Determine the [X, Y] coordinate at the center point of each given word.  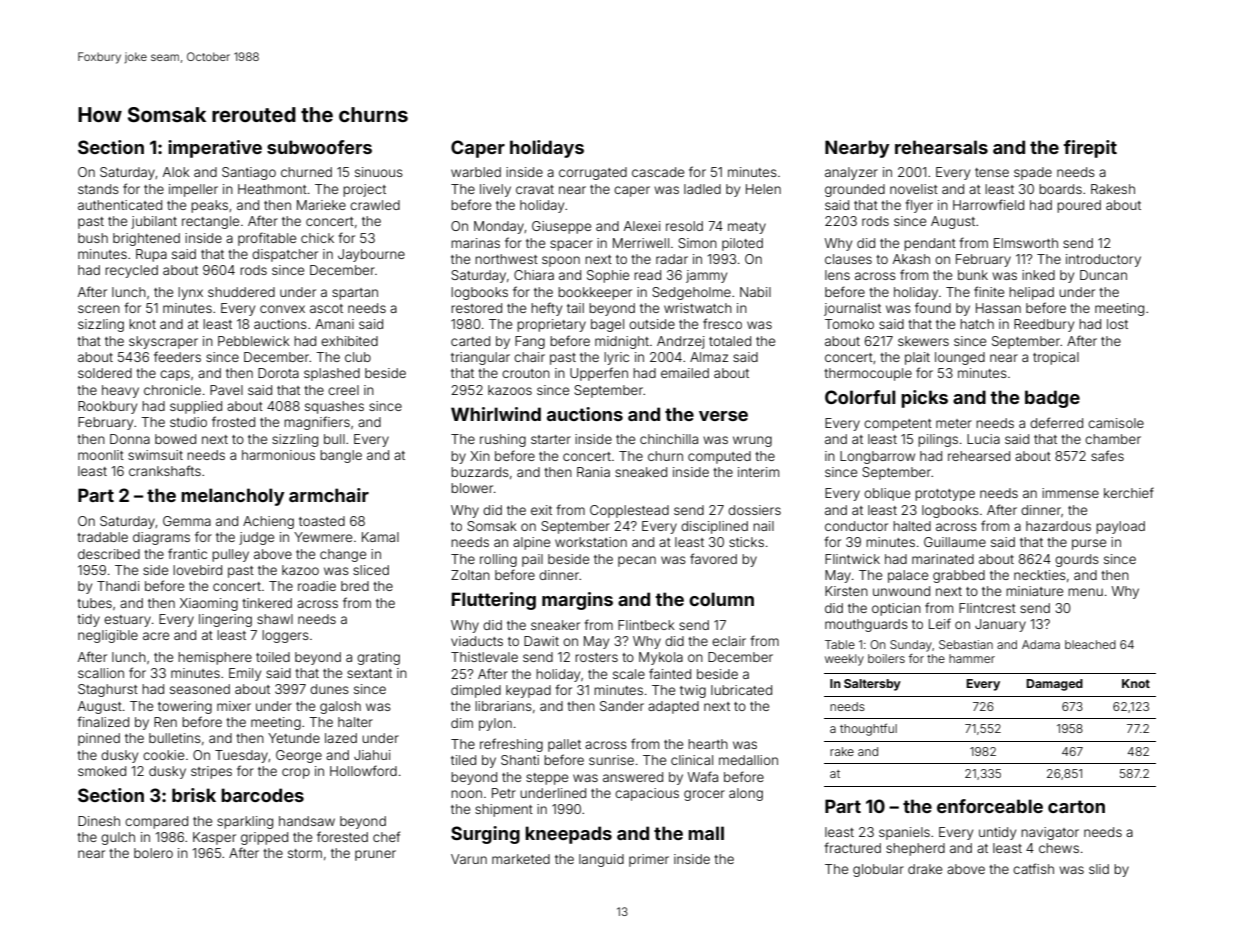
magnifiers [317, 423]
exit [541, 510]
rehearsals [941, 147]
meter [954, 423]
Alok [176, 172]
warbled [476, 172]
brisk [194, 795]
